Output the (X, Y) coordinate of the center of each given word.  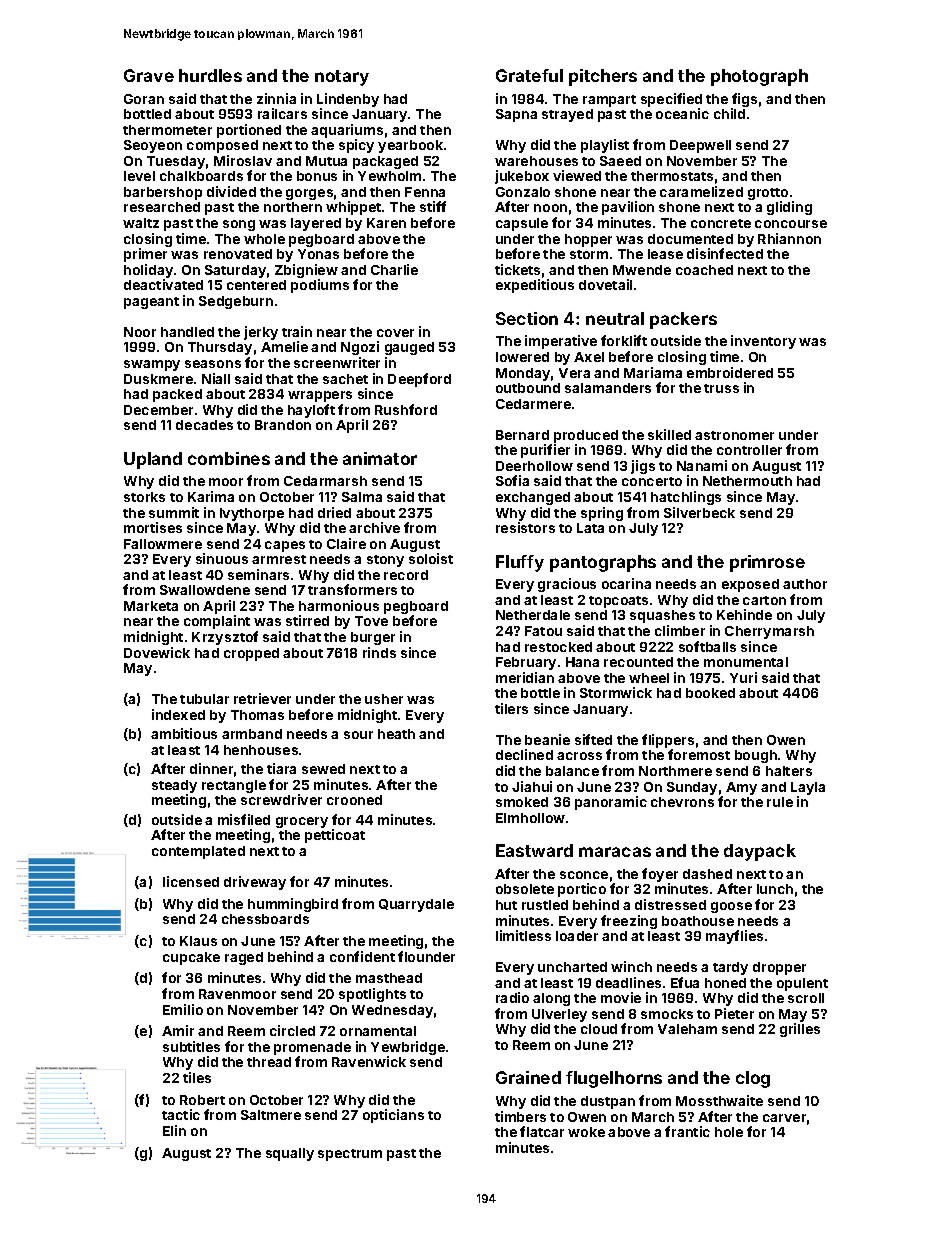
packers (683, 320)
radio (512, 997)
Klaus (198, 941)
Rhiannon (789, 238)
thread (269, 1062)
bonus (317, 176)
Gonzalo (523, 192)
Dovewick (157, 652)
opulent (802, 984)
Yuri (743, 677)
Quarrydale (416, 905)
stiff (433, 206)
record (406, 575)
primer (145, 255)
